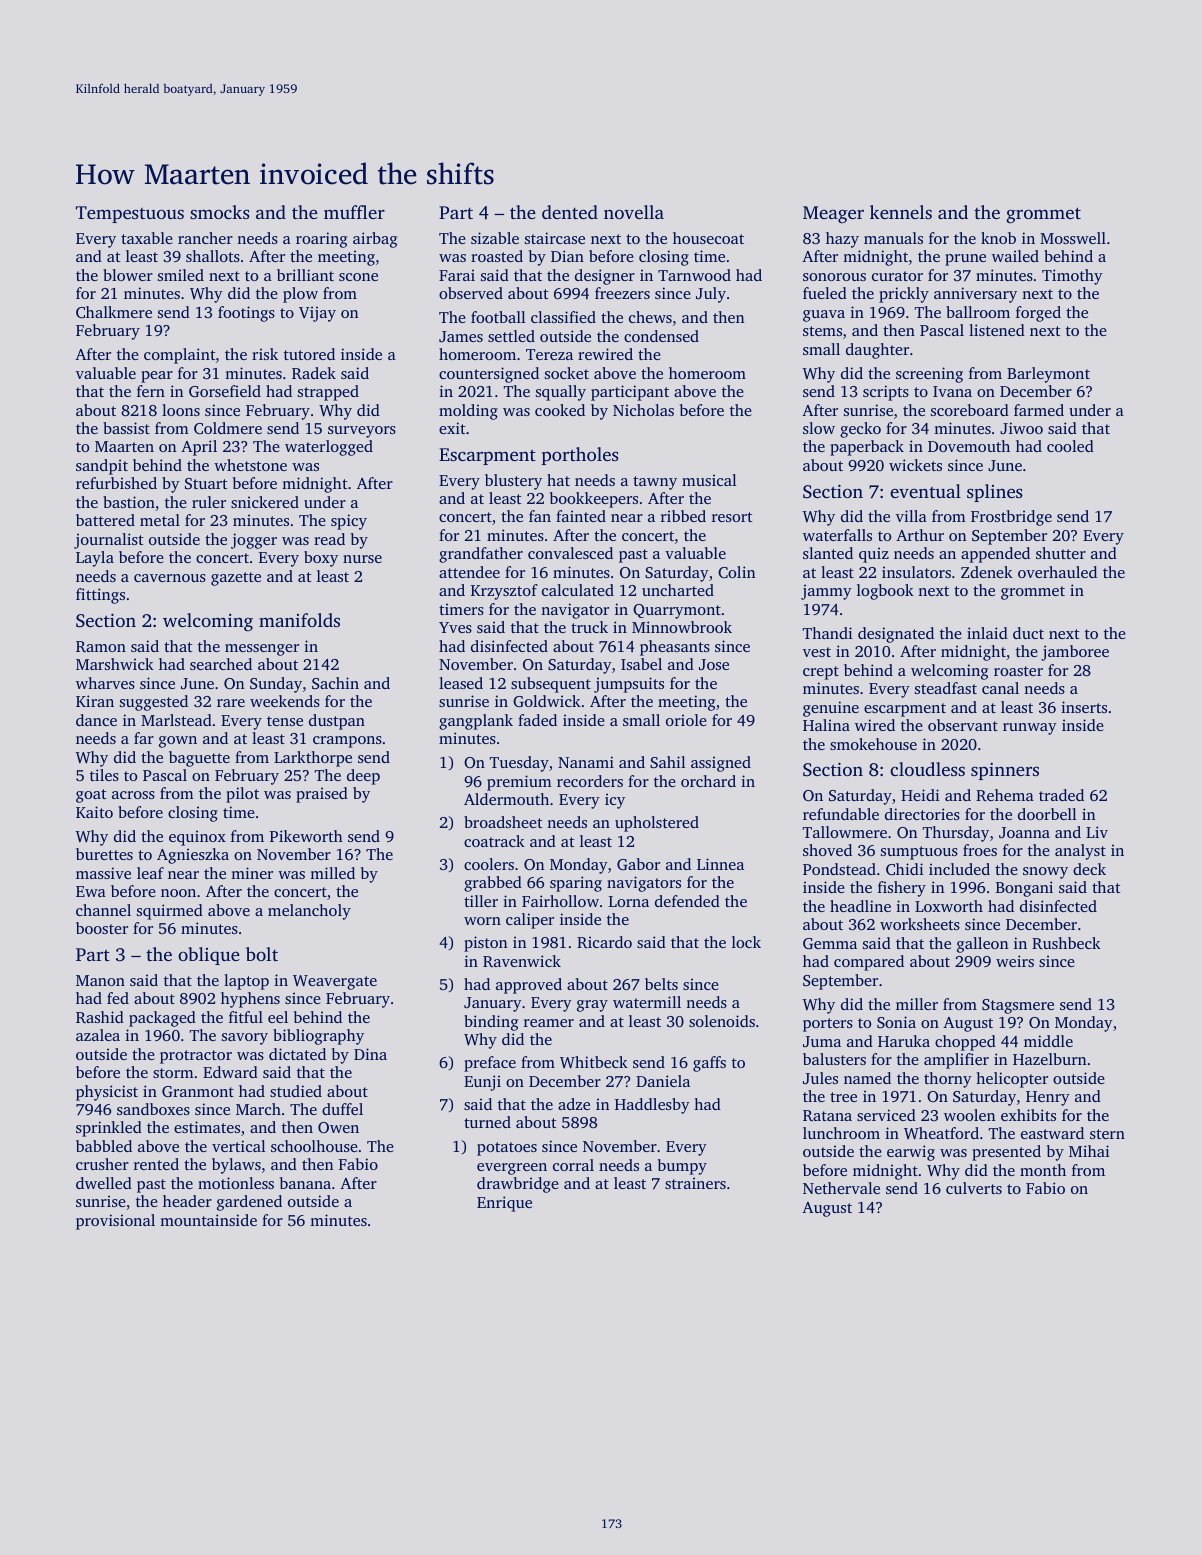 The width and height of the document is (1202, 1555). Describe the element at coordinates (354, 212) in the document. I see `muffler` at that location.
